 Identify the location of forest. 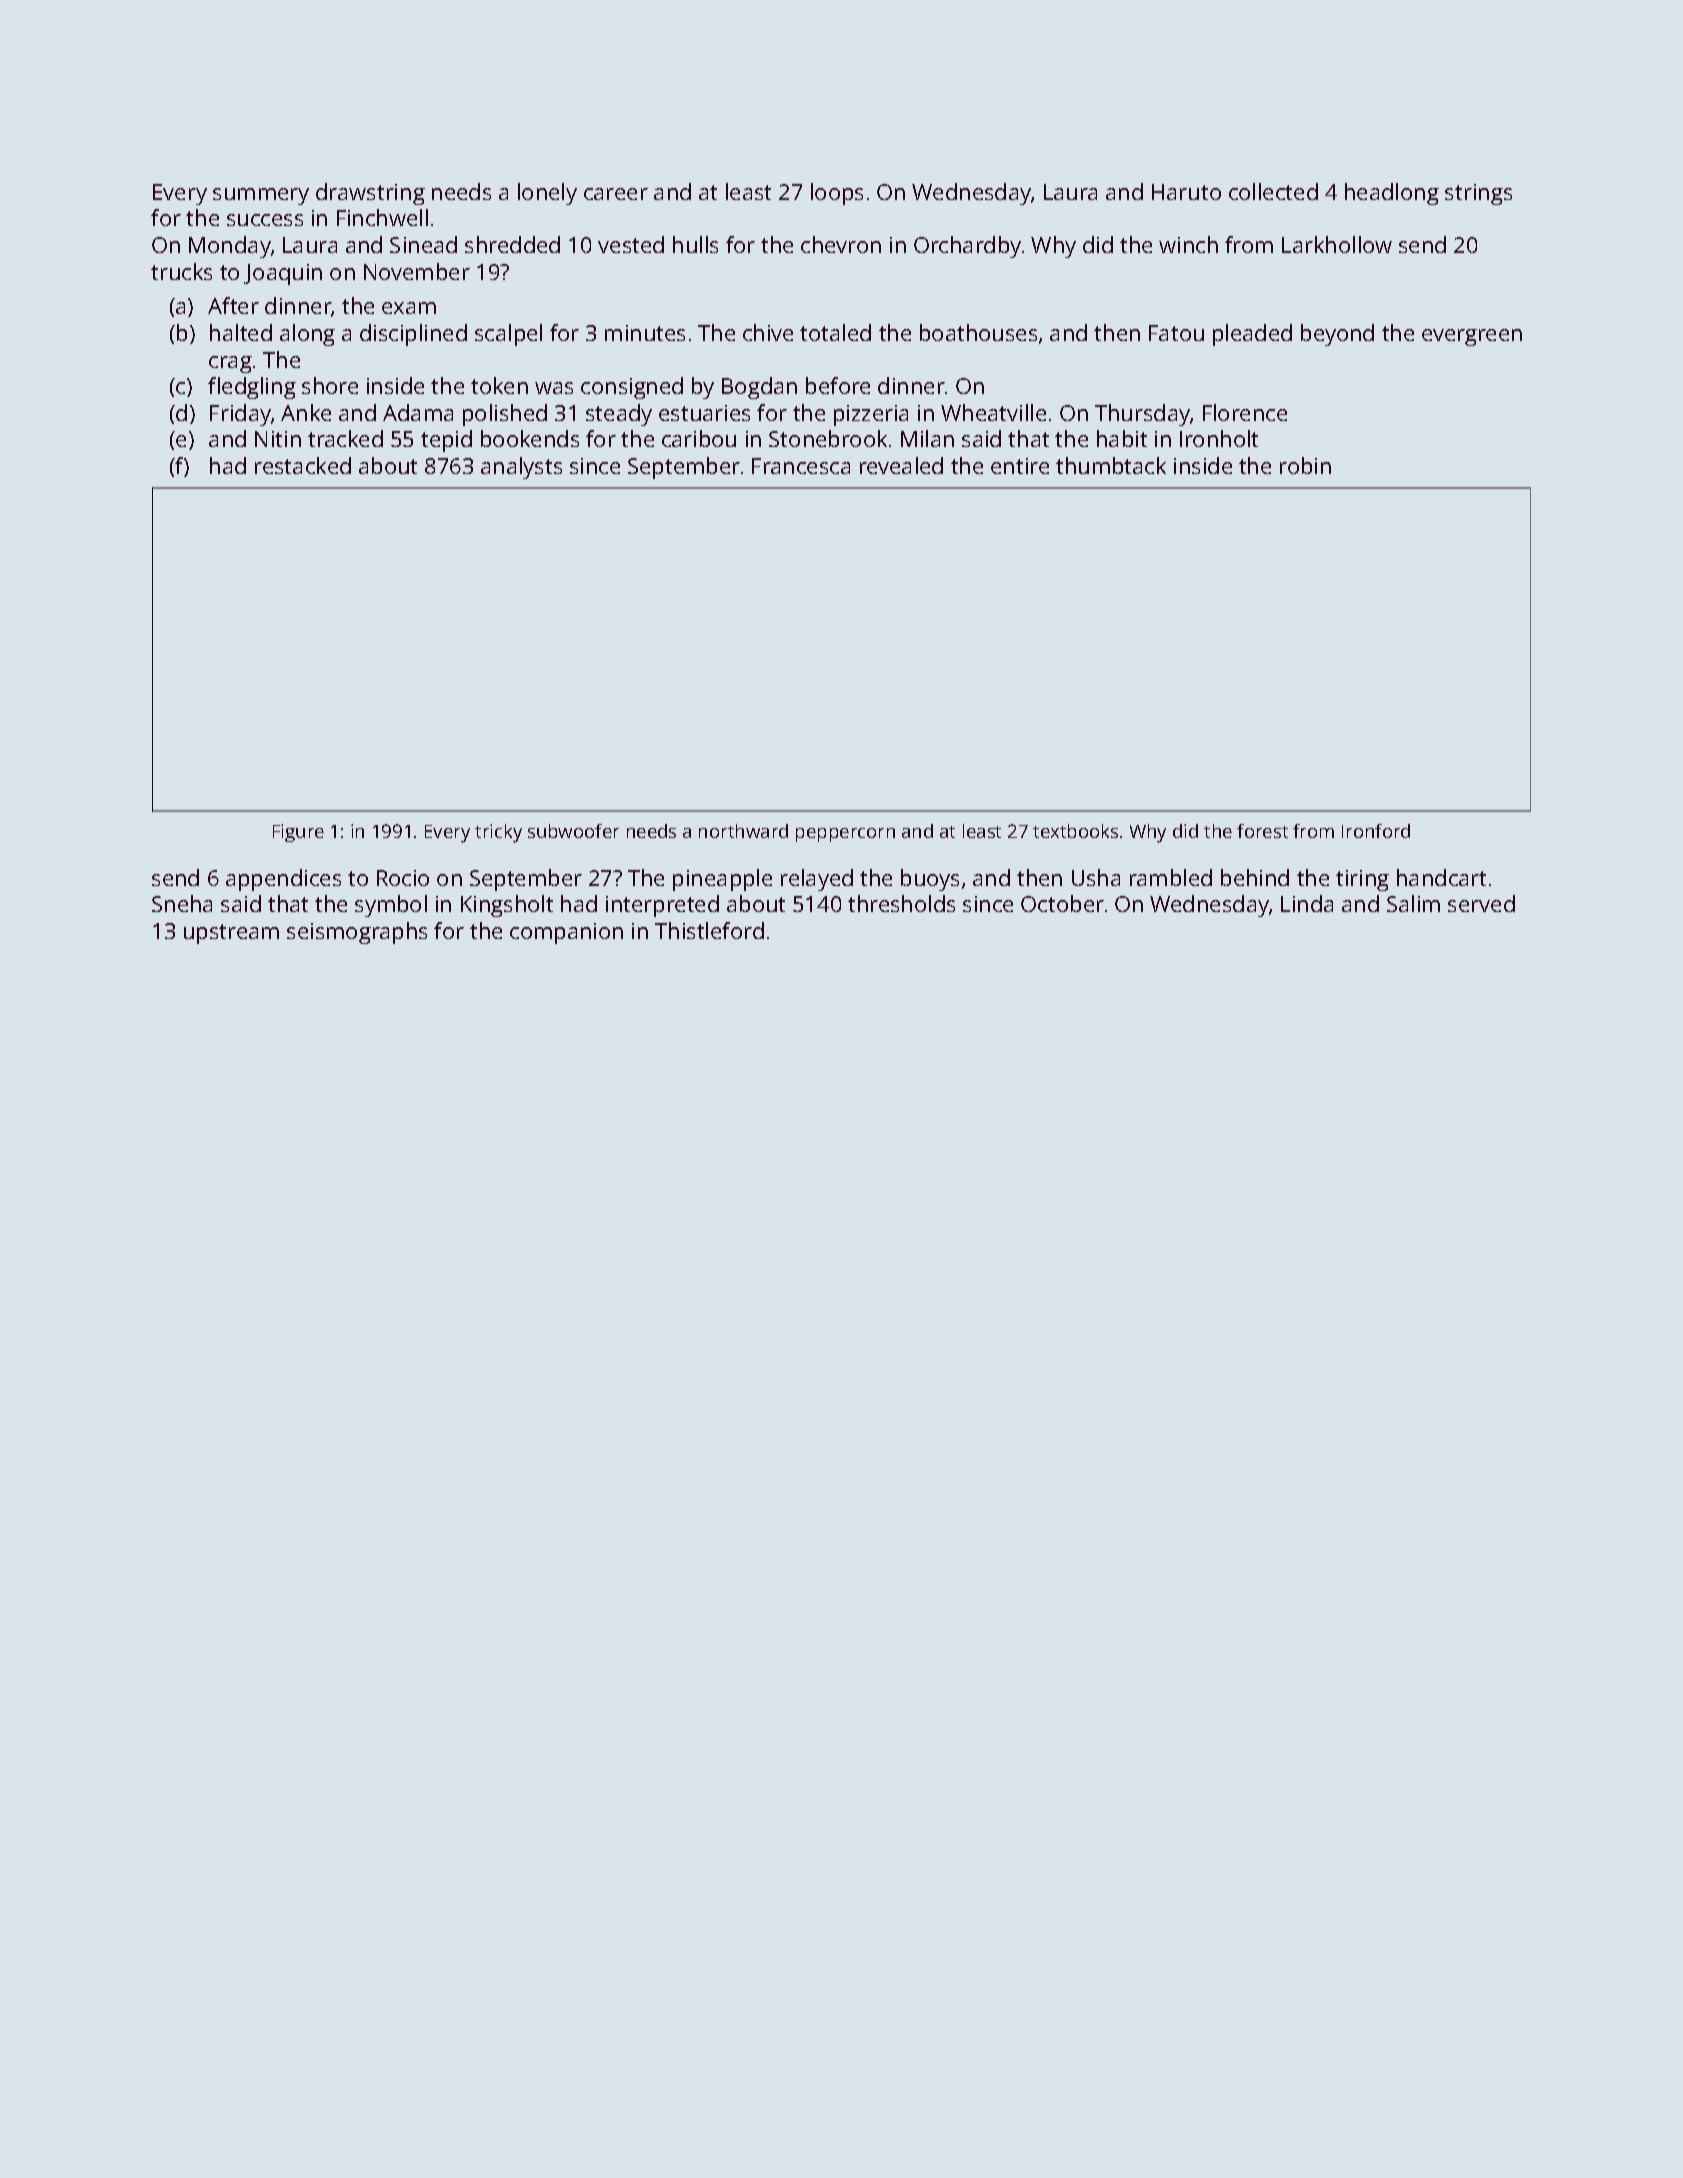
(1262, 831).
